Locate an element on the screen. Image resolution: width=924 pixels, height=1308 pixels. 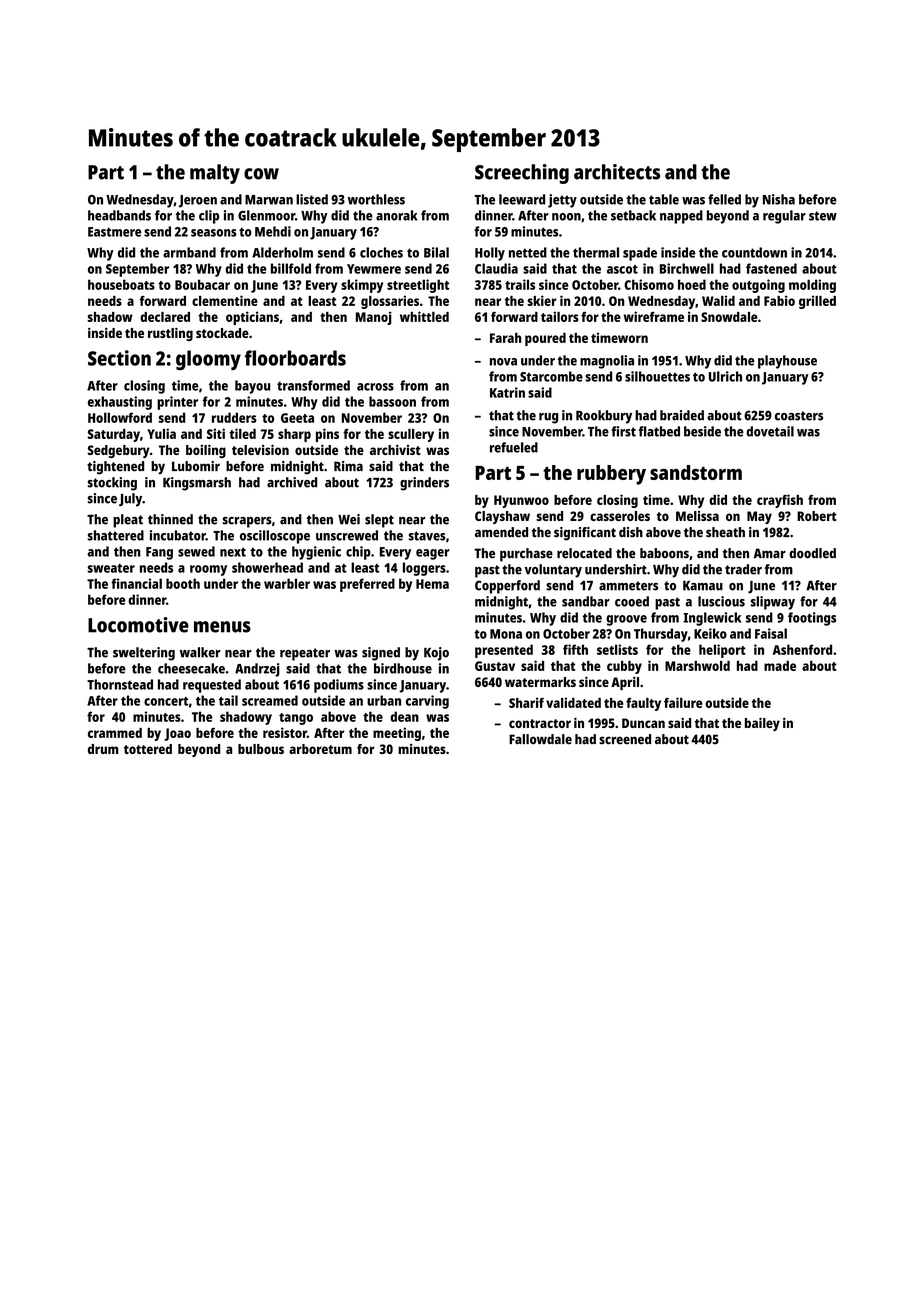
Amar is located at coordinates (770, 553).
